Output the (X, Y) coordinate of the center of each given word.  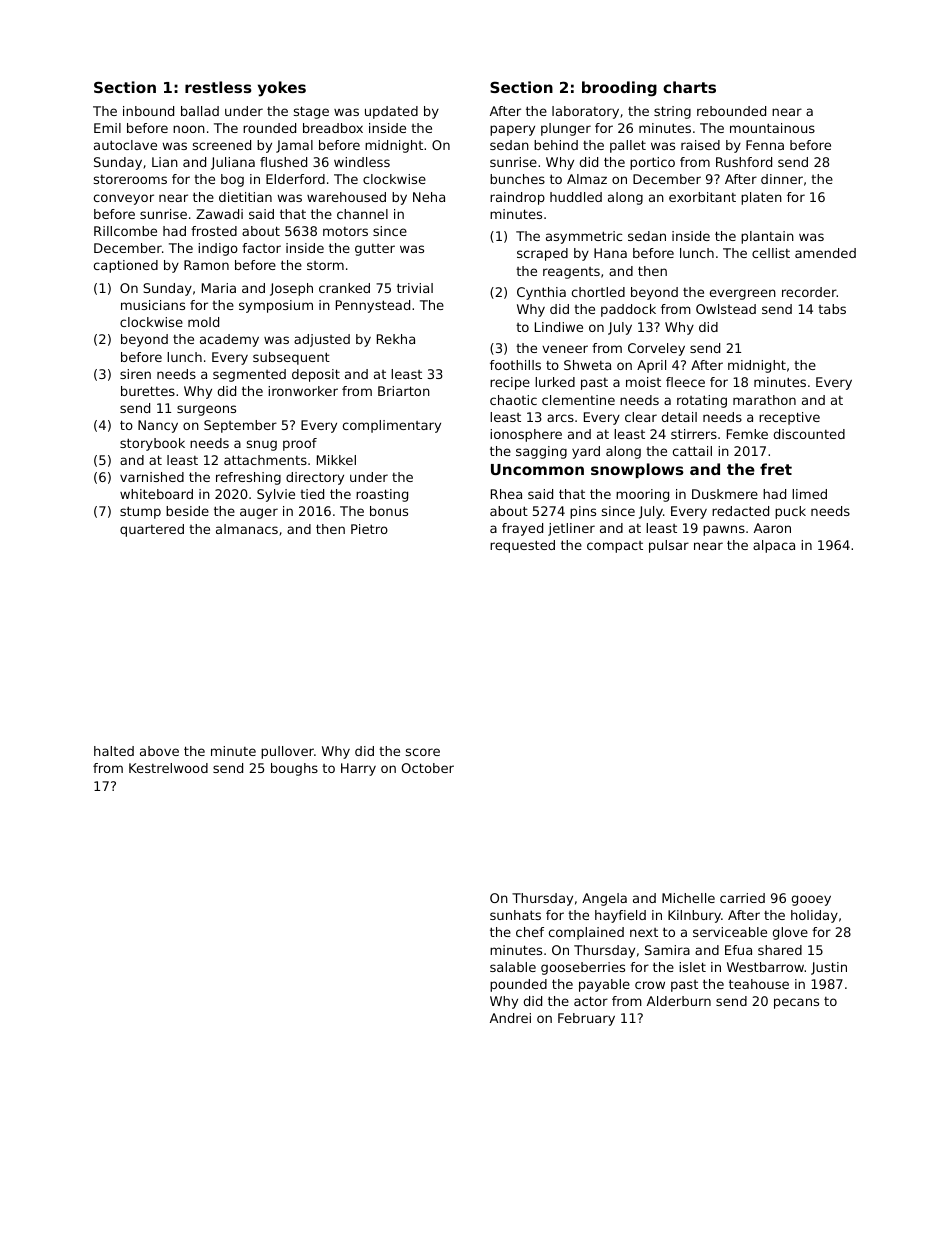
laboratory (585, 112)
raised (700, 145)
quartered (152, 530)
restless (218, 87)
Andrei (510, 1018)
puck (790, 512)
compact (615, 547)
